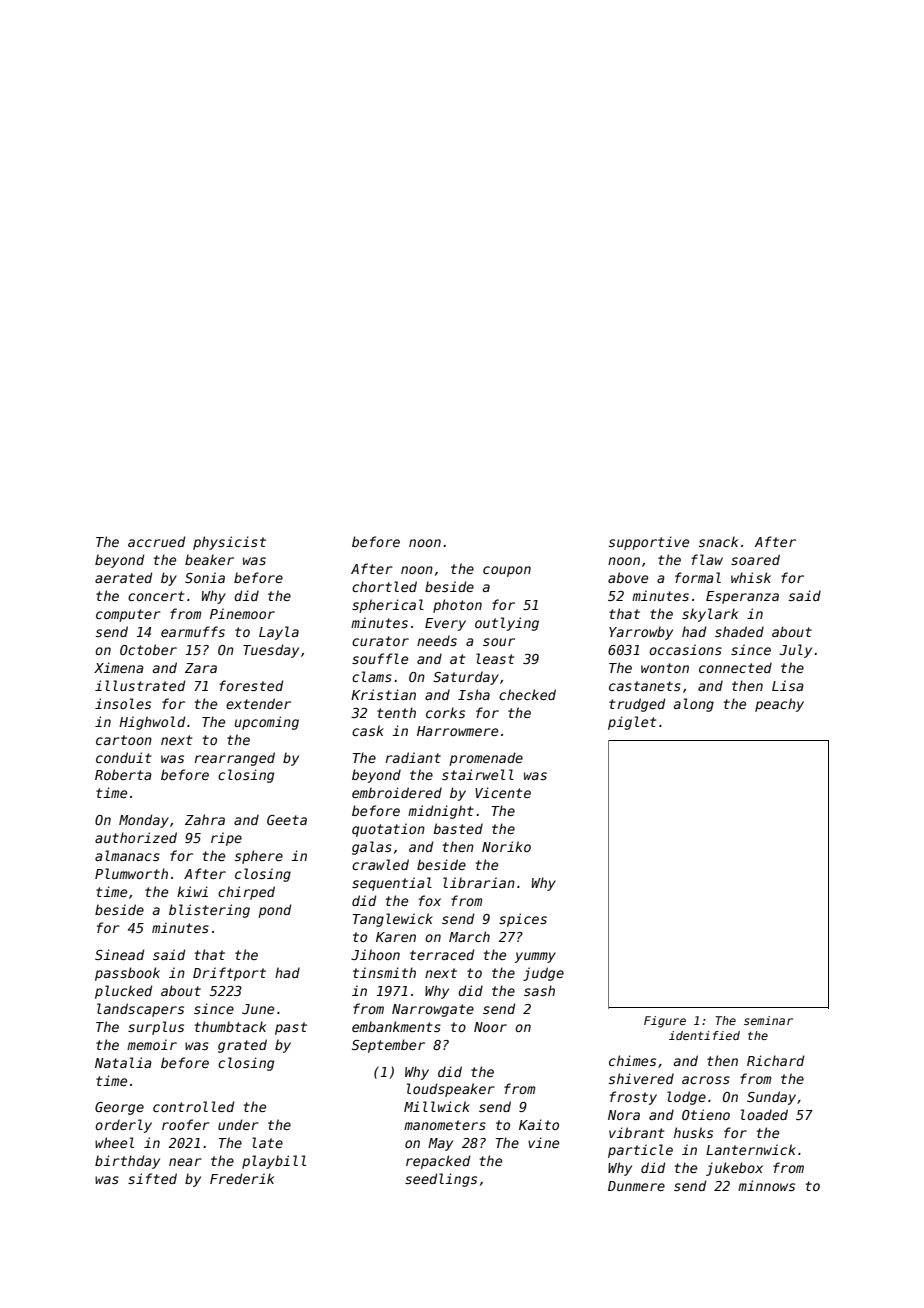  What do you see at coordinates (229, 543) in the image?
I see `physicist` at bounding box center [229, 543].
